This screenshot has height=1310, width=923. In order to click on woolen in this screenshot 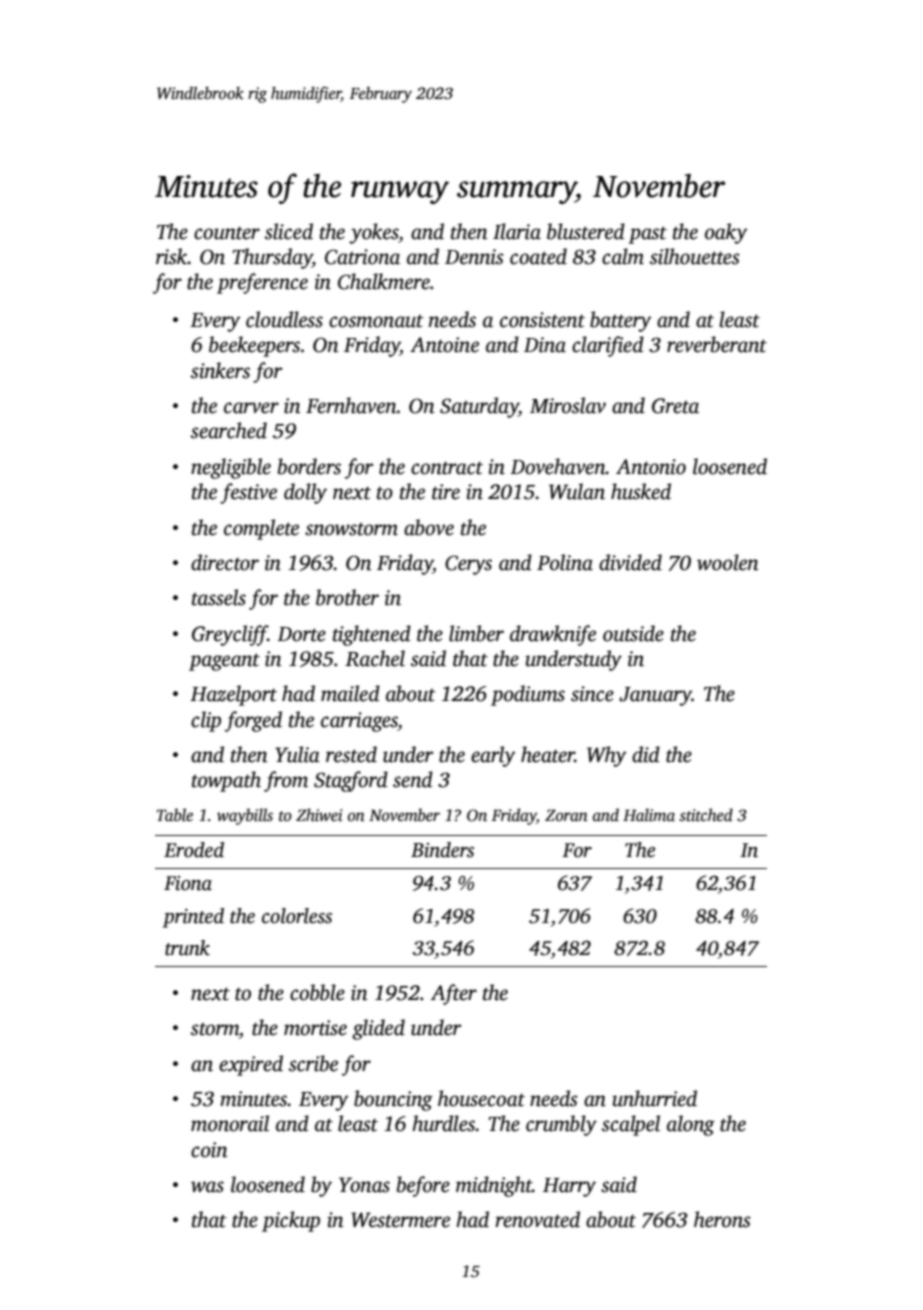, I will do `click(728, 562)`.
